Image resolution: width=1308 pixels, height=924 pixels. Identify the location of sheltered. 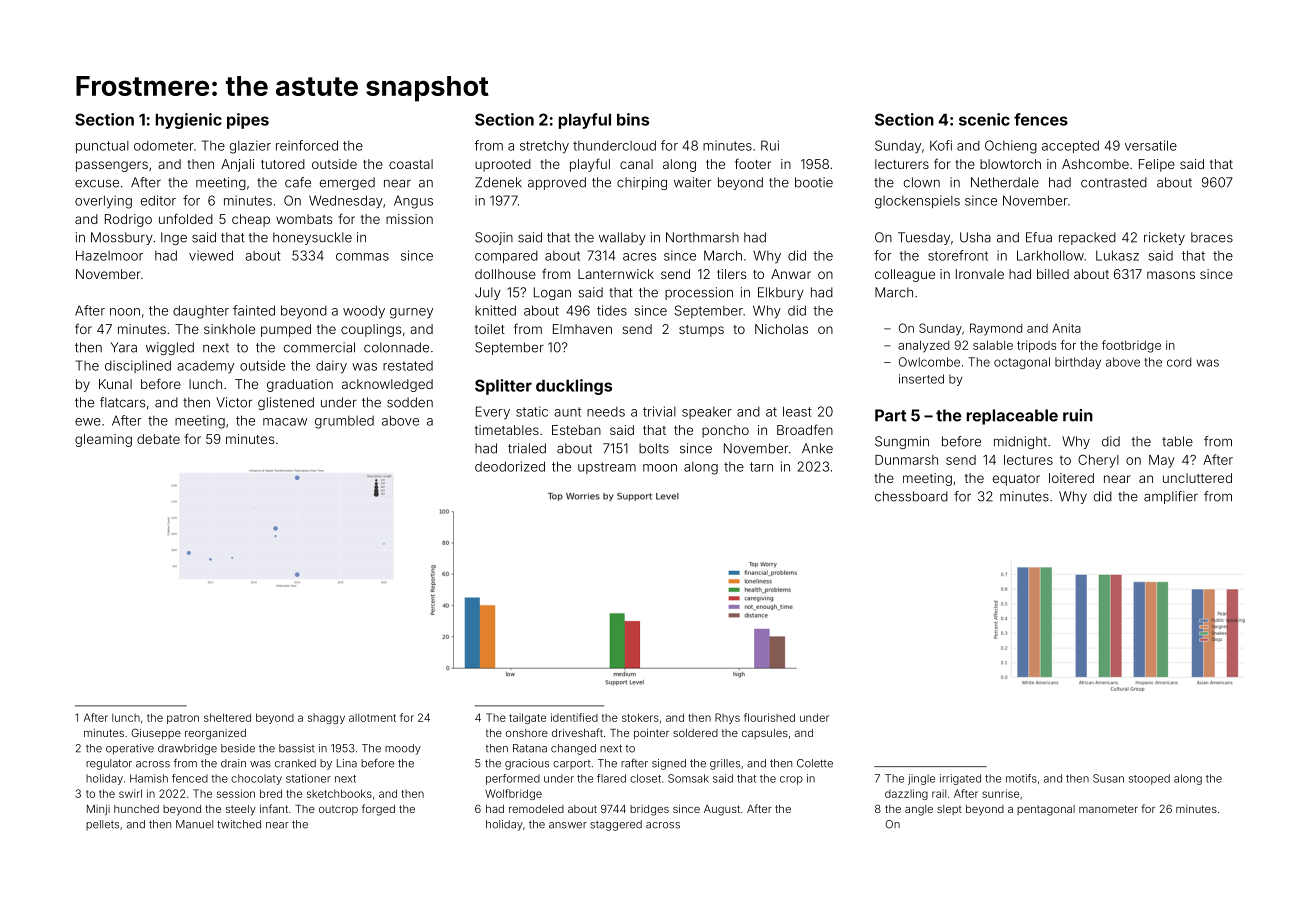
(227, 717).
